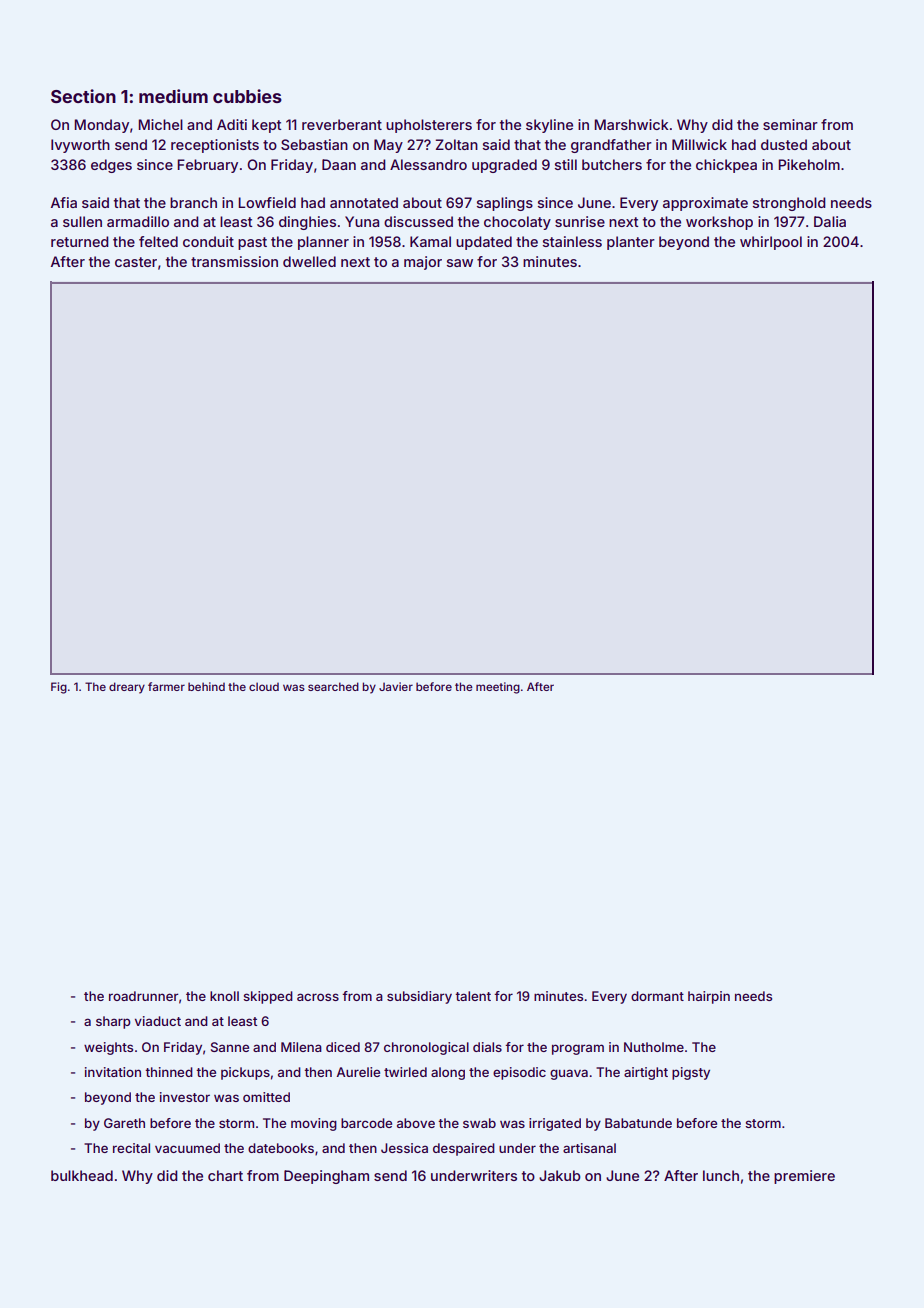 The image size is (924, 1308). What do you see at coordinates (631, 124) in the image?
I see `Marshwick` at bounding box center [631, 124].
